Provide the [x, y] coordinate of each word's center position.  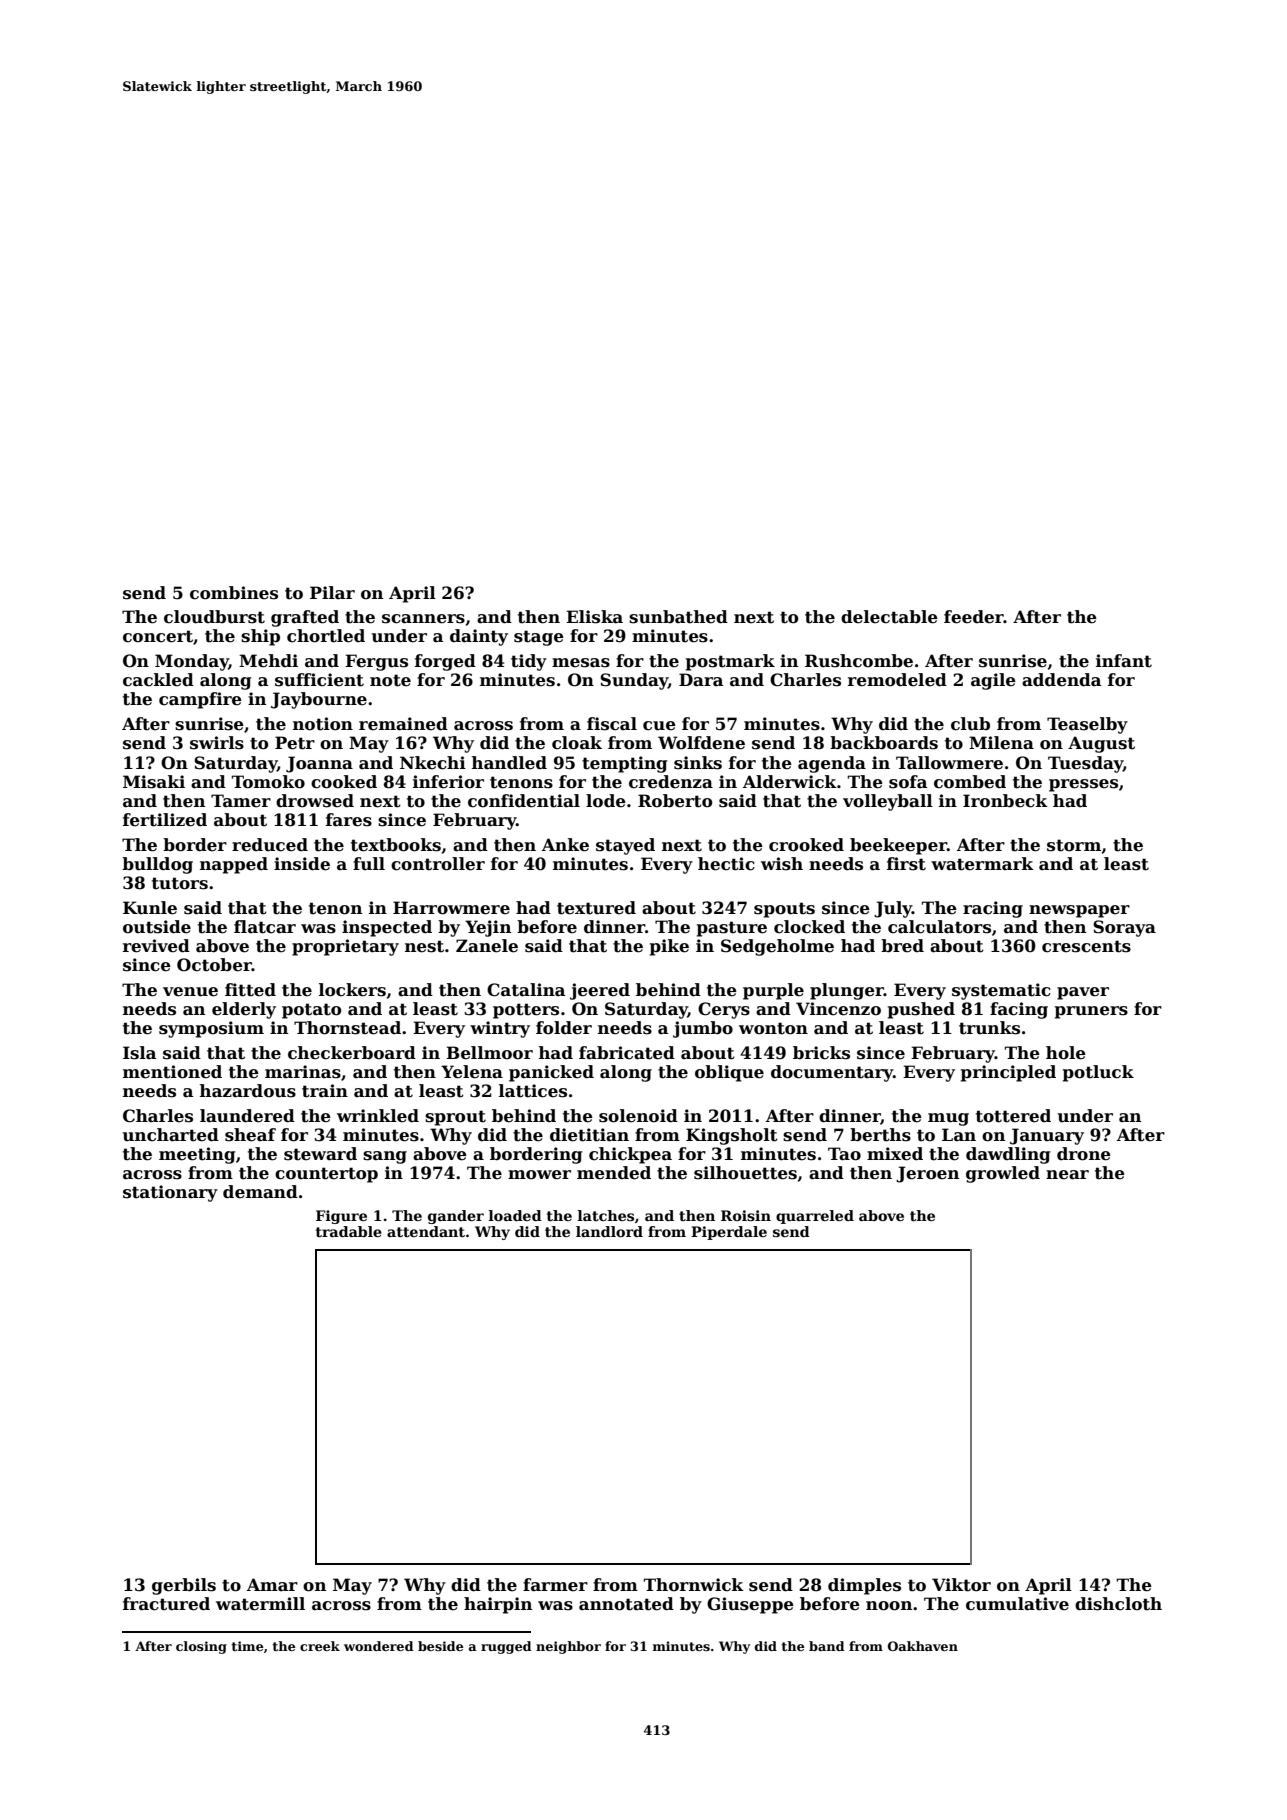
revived [156, 946]
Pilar [332, 593]
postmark [730, 662]
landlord [609, 1231]
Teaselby [1087, 725]
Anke [565, 845]
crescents [1086, 946]
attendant [426, 1231]
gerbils [184, 1586]
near [1067, 1175]
